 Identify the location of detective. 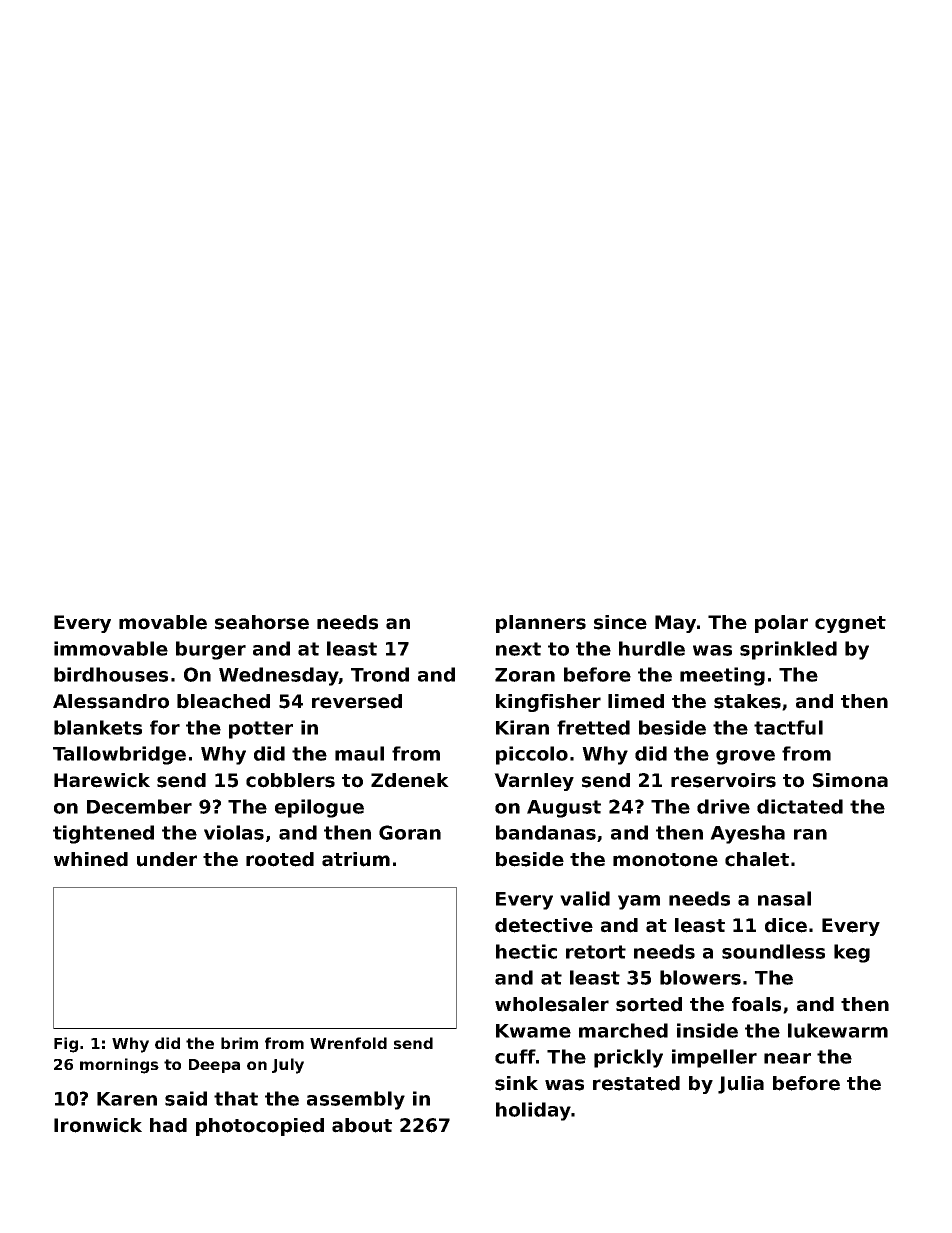
(544, 925).
